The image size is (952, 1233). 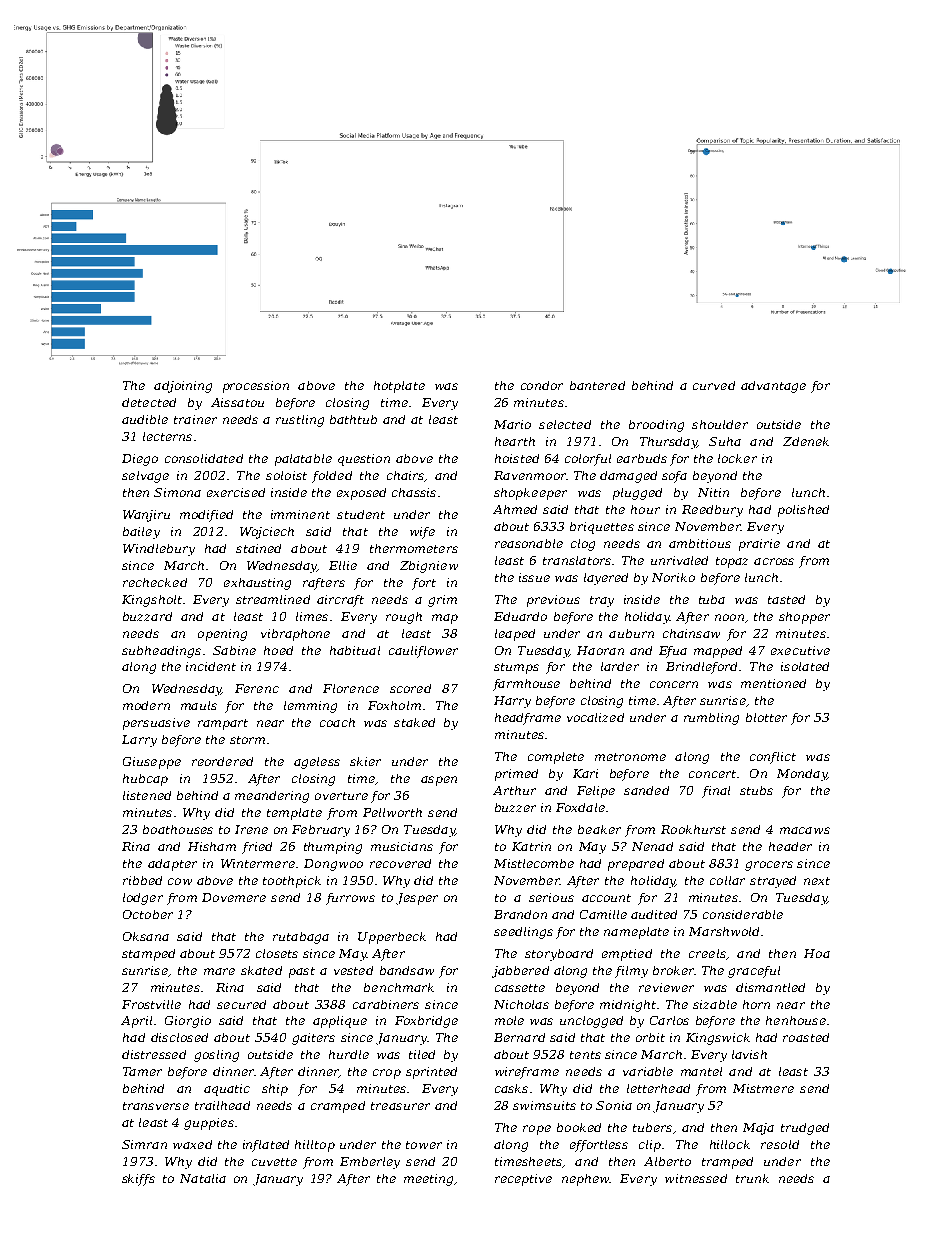 I want to click on chairs, so click(x=405, y=475).
